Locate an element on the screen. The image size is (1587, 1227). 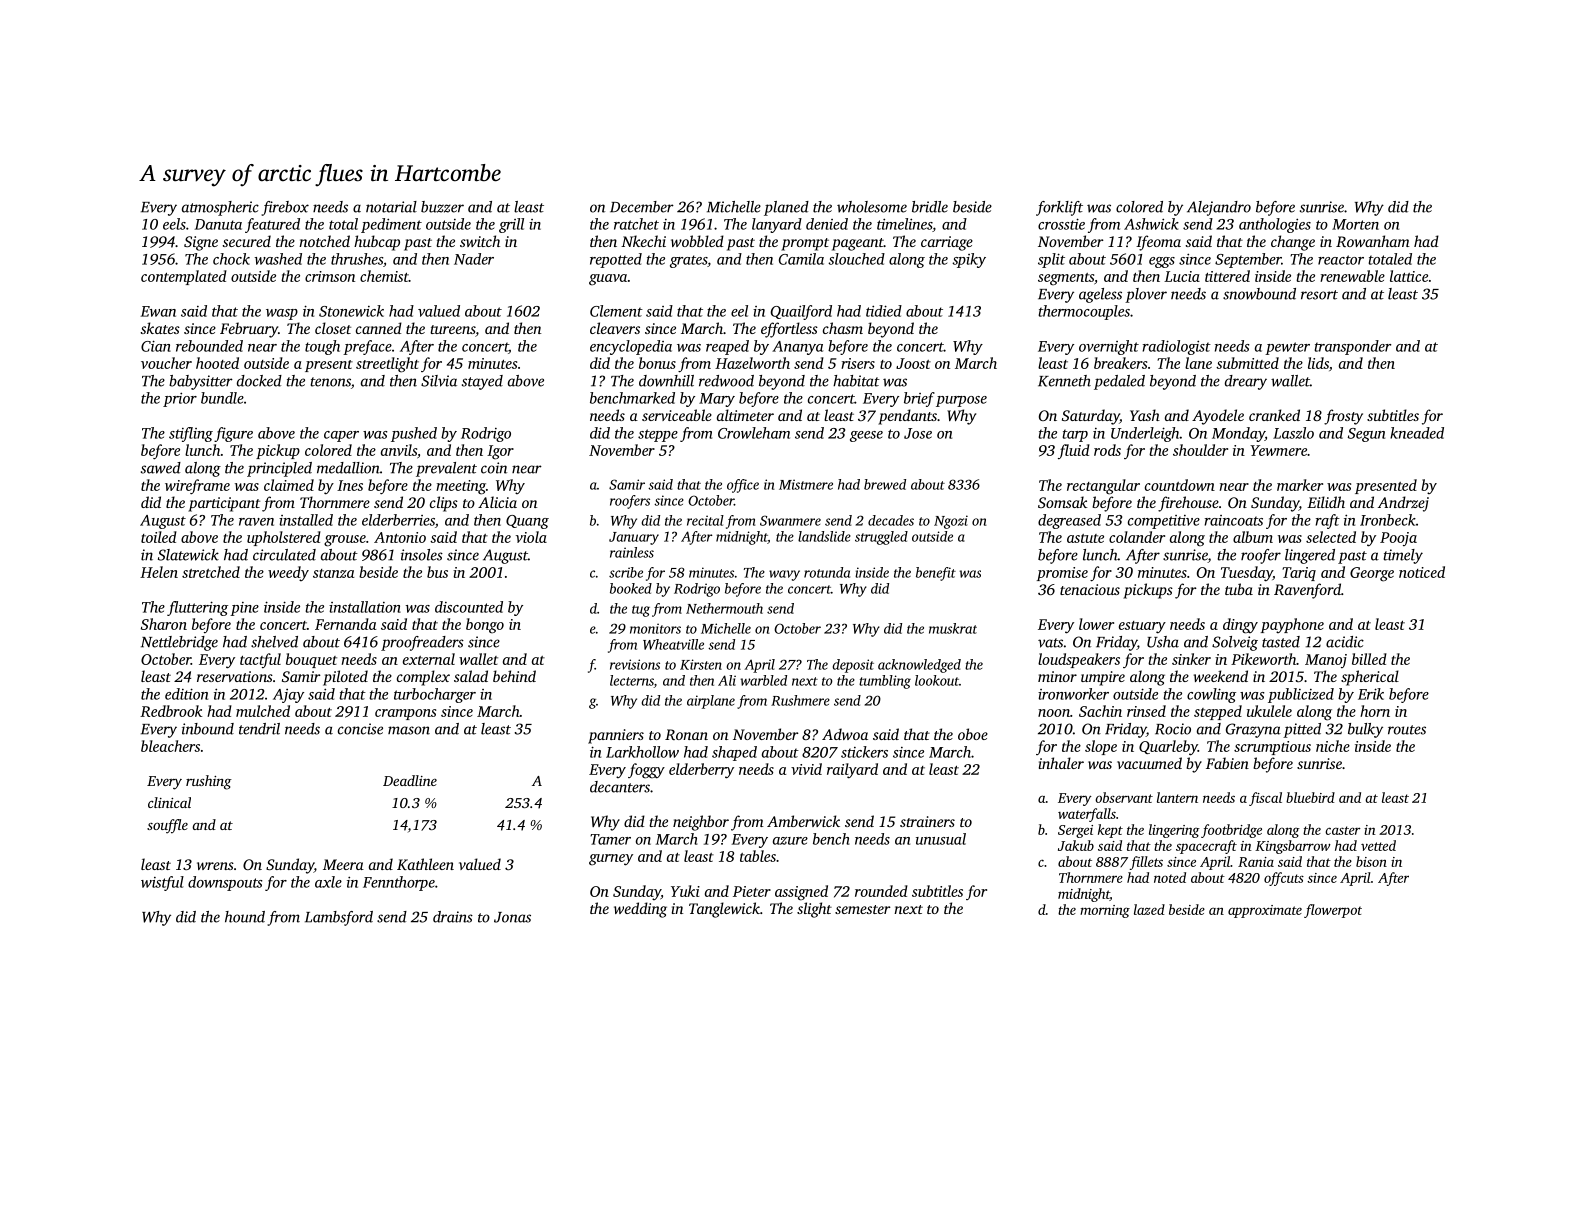
behind is located at coordinates (514, 676).
